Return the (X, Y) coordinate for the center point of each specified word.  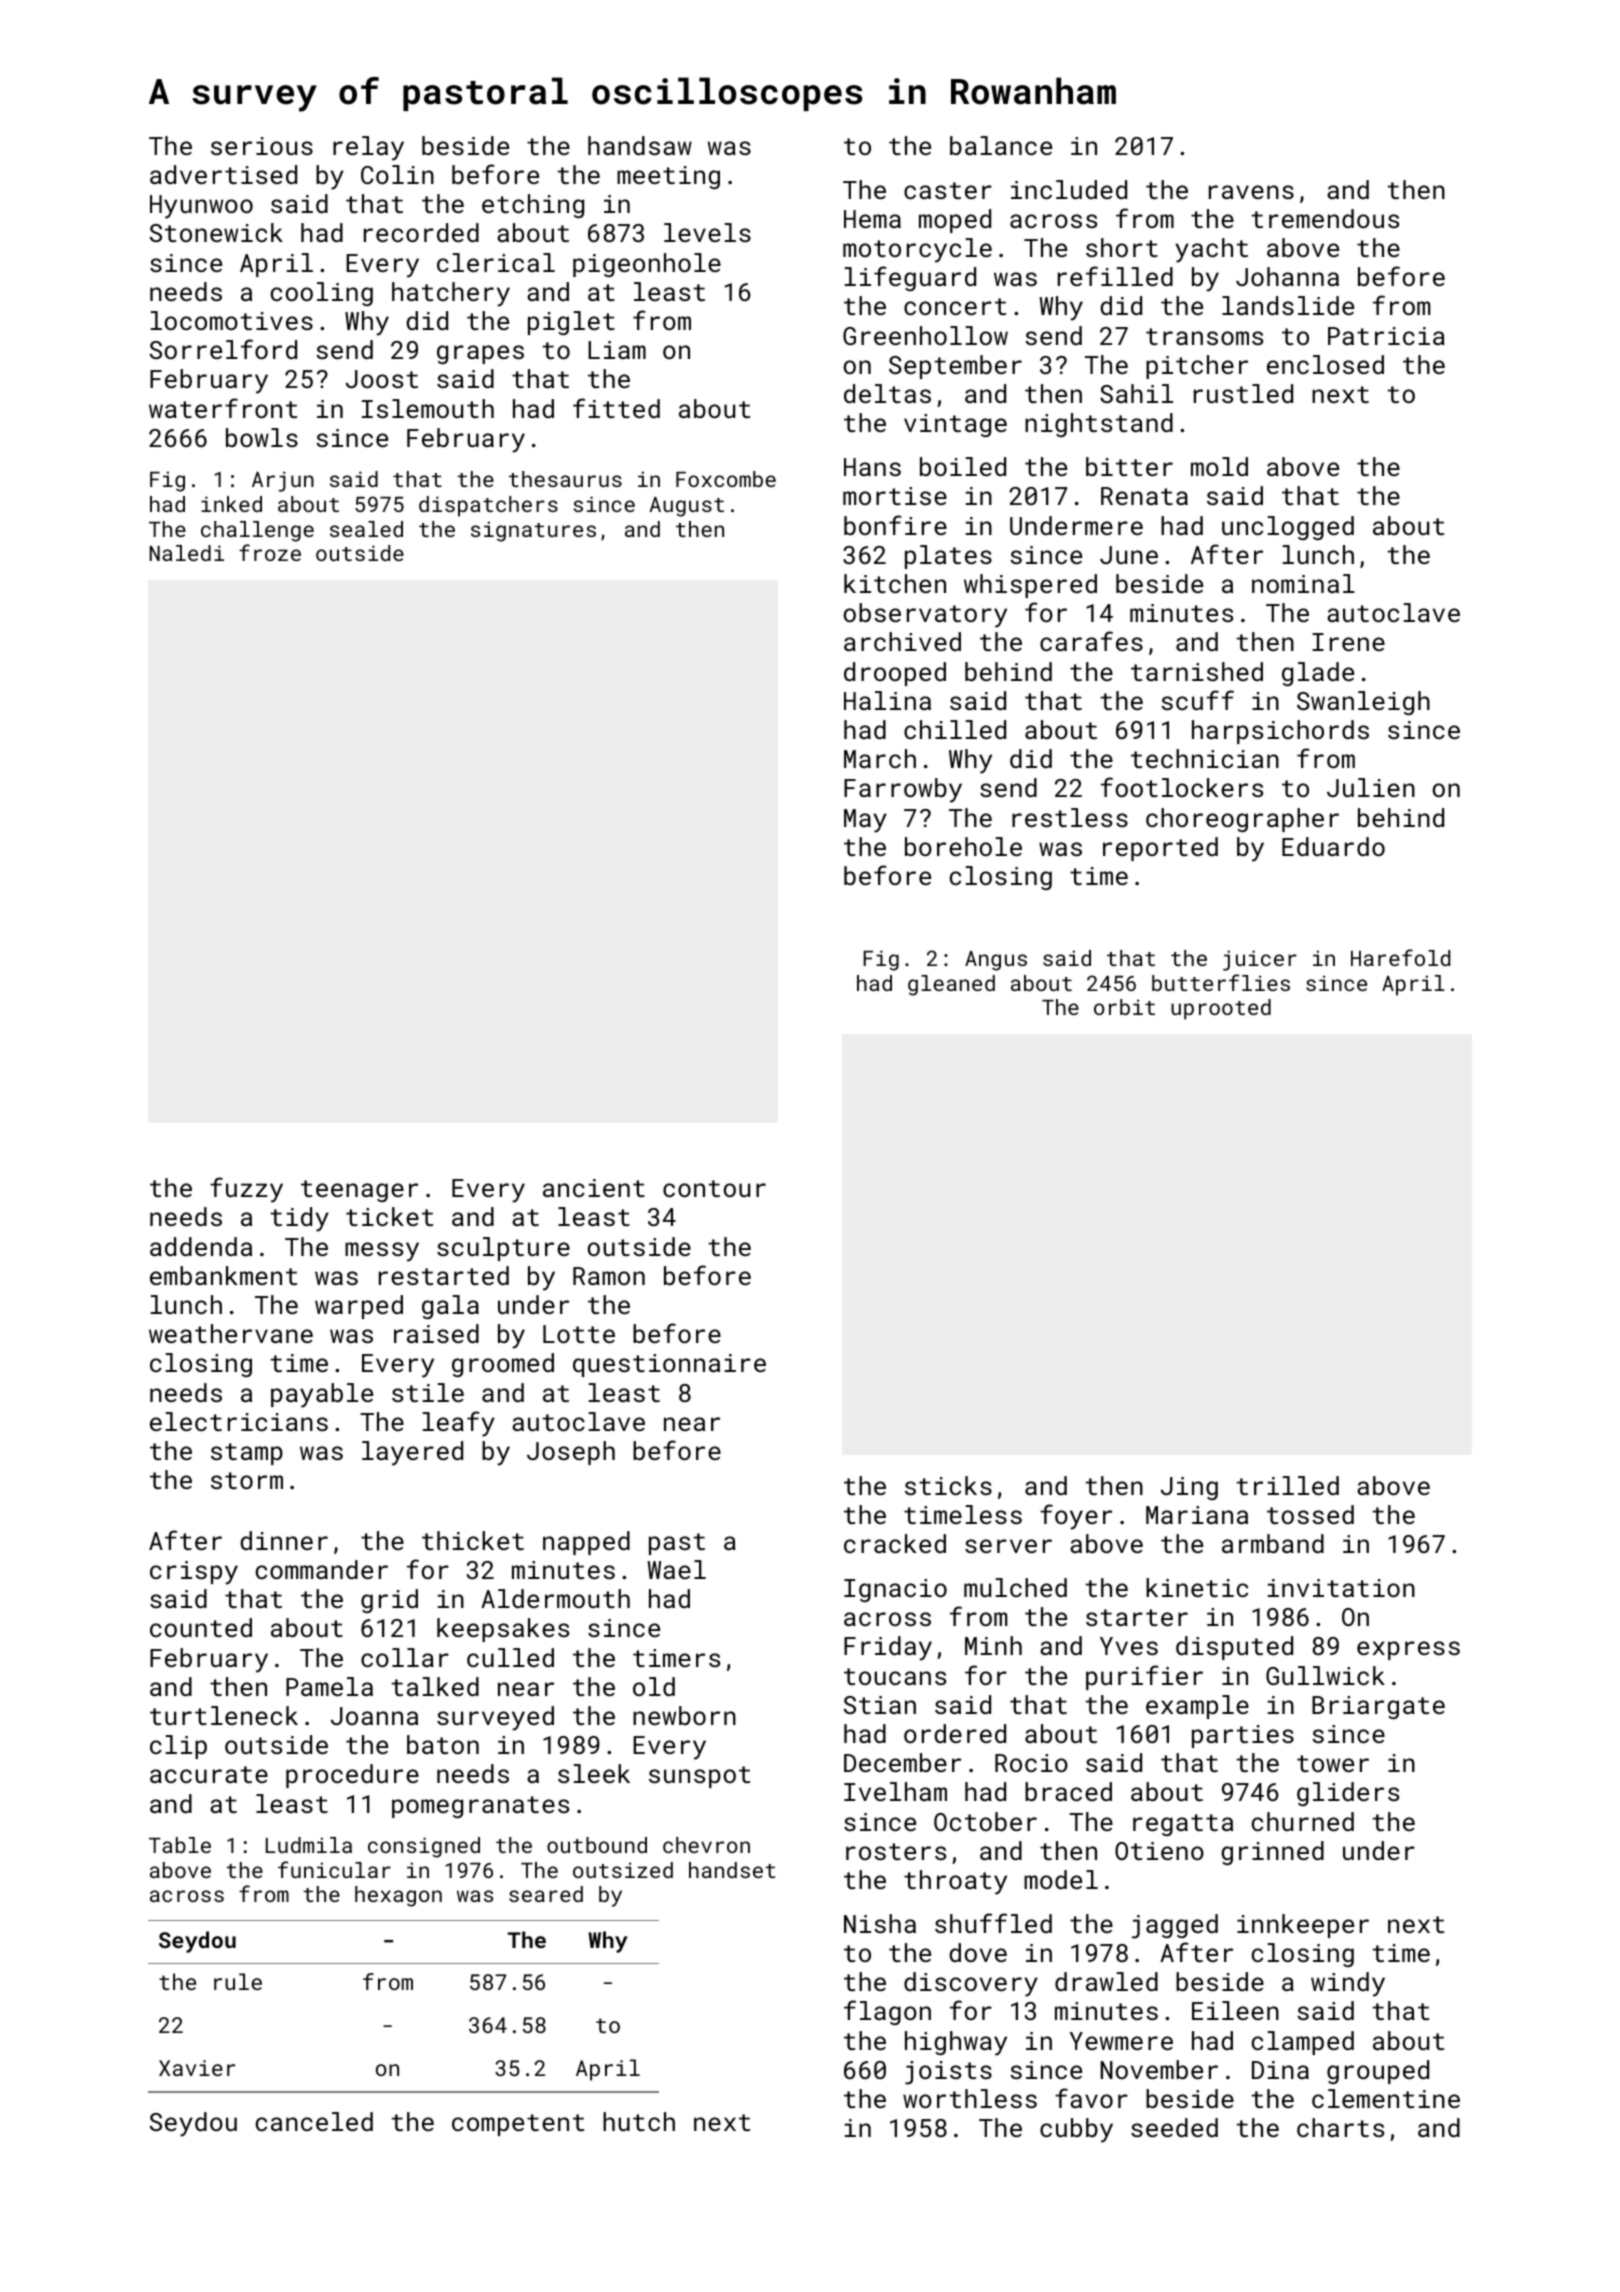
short (1122, 247)
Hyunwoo (201, 207)
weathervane (231, 1333)
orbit (1124, 1007)
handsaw (640, 145)
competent (518, 2125)
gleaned (951, 985)
